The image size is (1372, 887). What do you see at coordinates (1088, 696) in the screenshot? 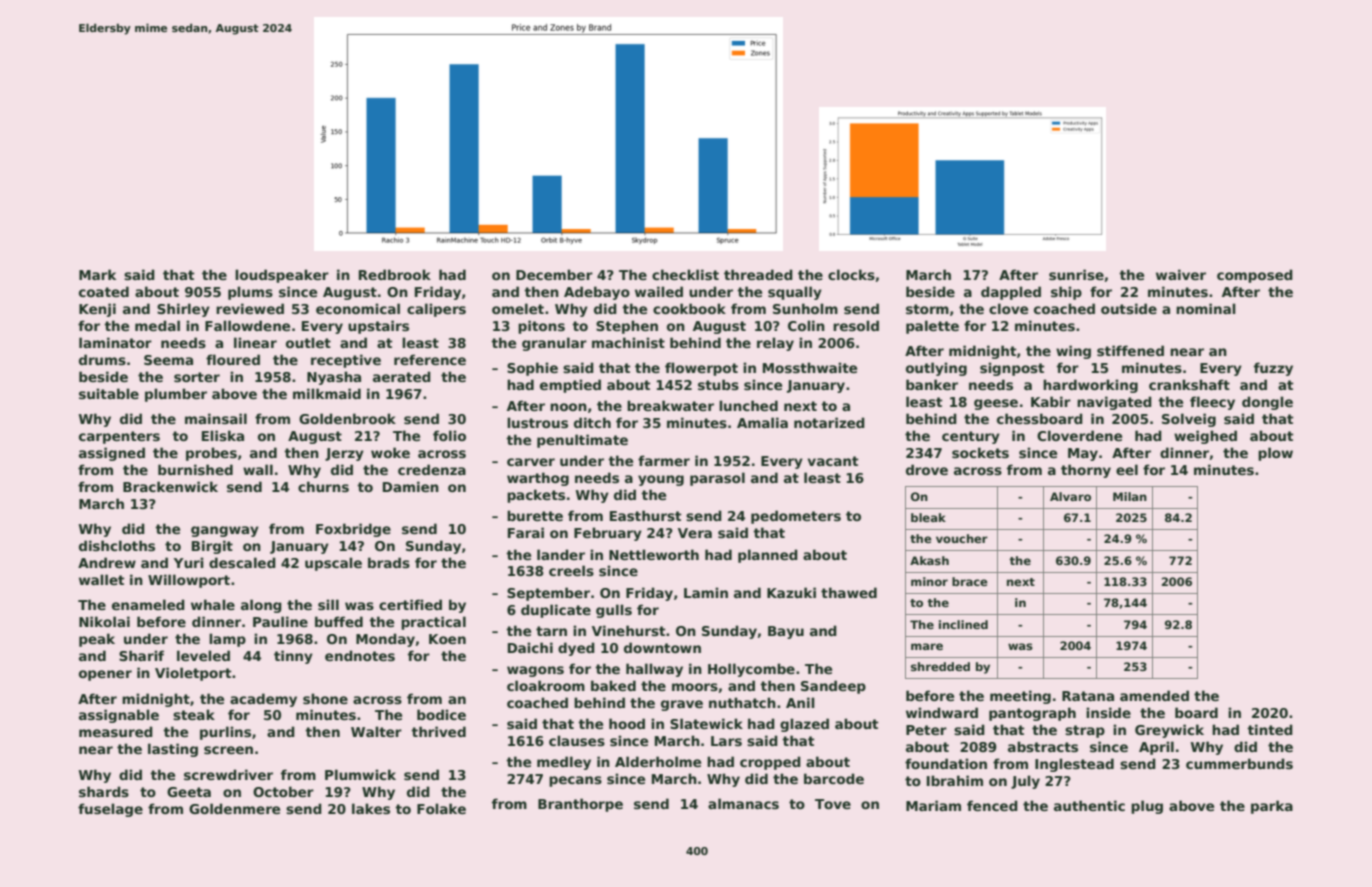
I see `Ratana` at bounding box center [1088, 696].
